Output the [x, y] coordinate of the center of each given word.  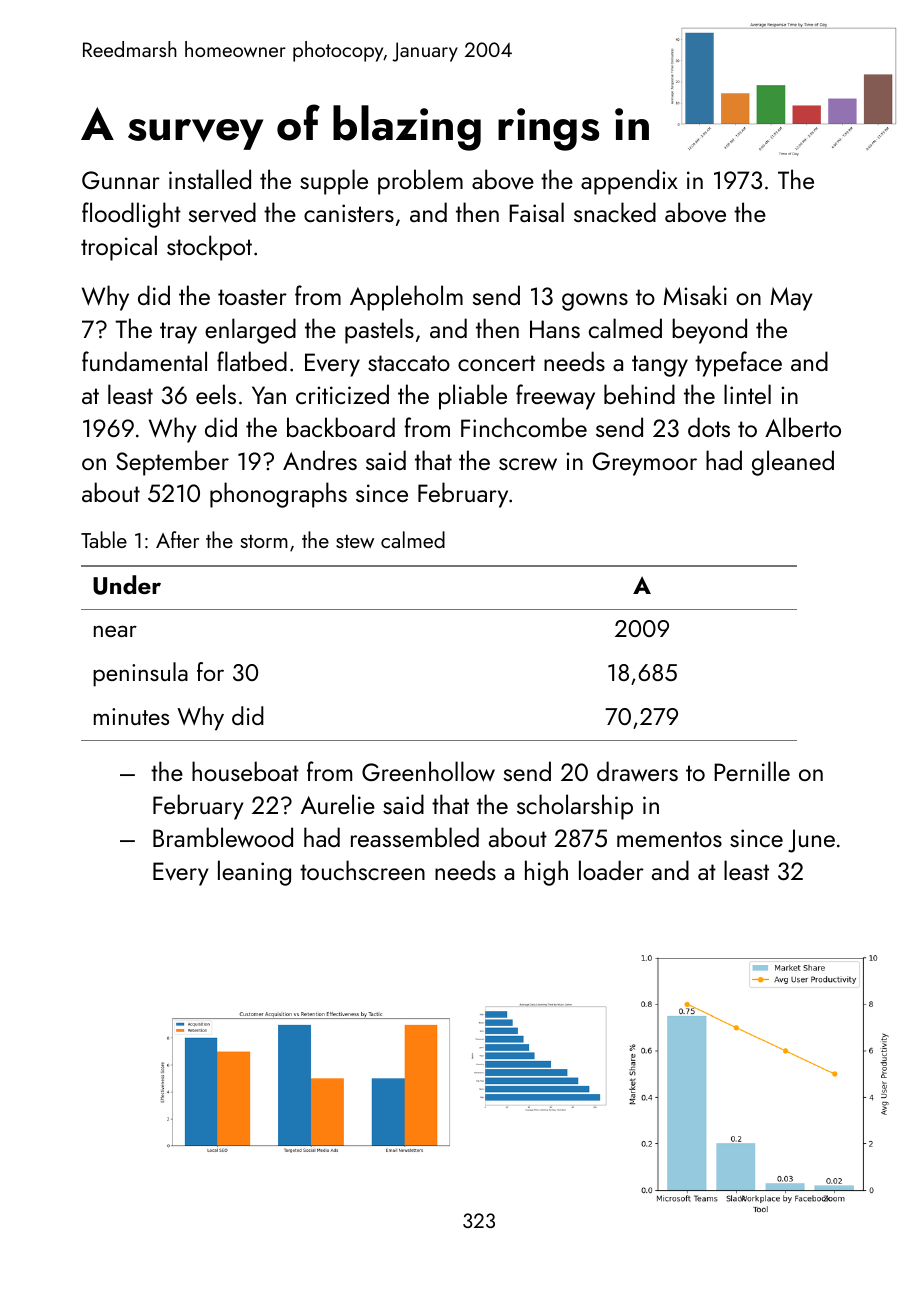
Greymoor [645, 464]
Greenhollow [428, 771]
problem [420, 182]
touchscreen [362, 870]
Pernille [752, 771]
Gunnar [121, 180]
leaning [254, 873]
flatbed [252, 361]
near [115, 631]
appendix [629, 182]
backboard [341, 427]
